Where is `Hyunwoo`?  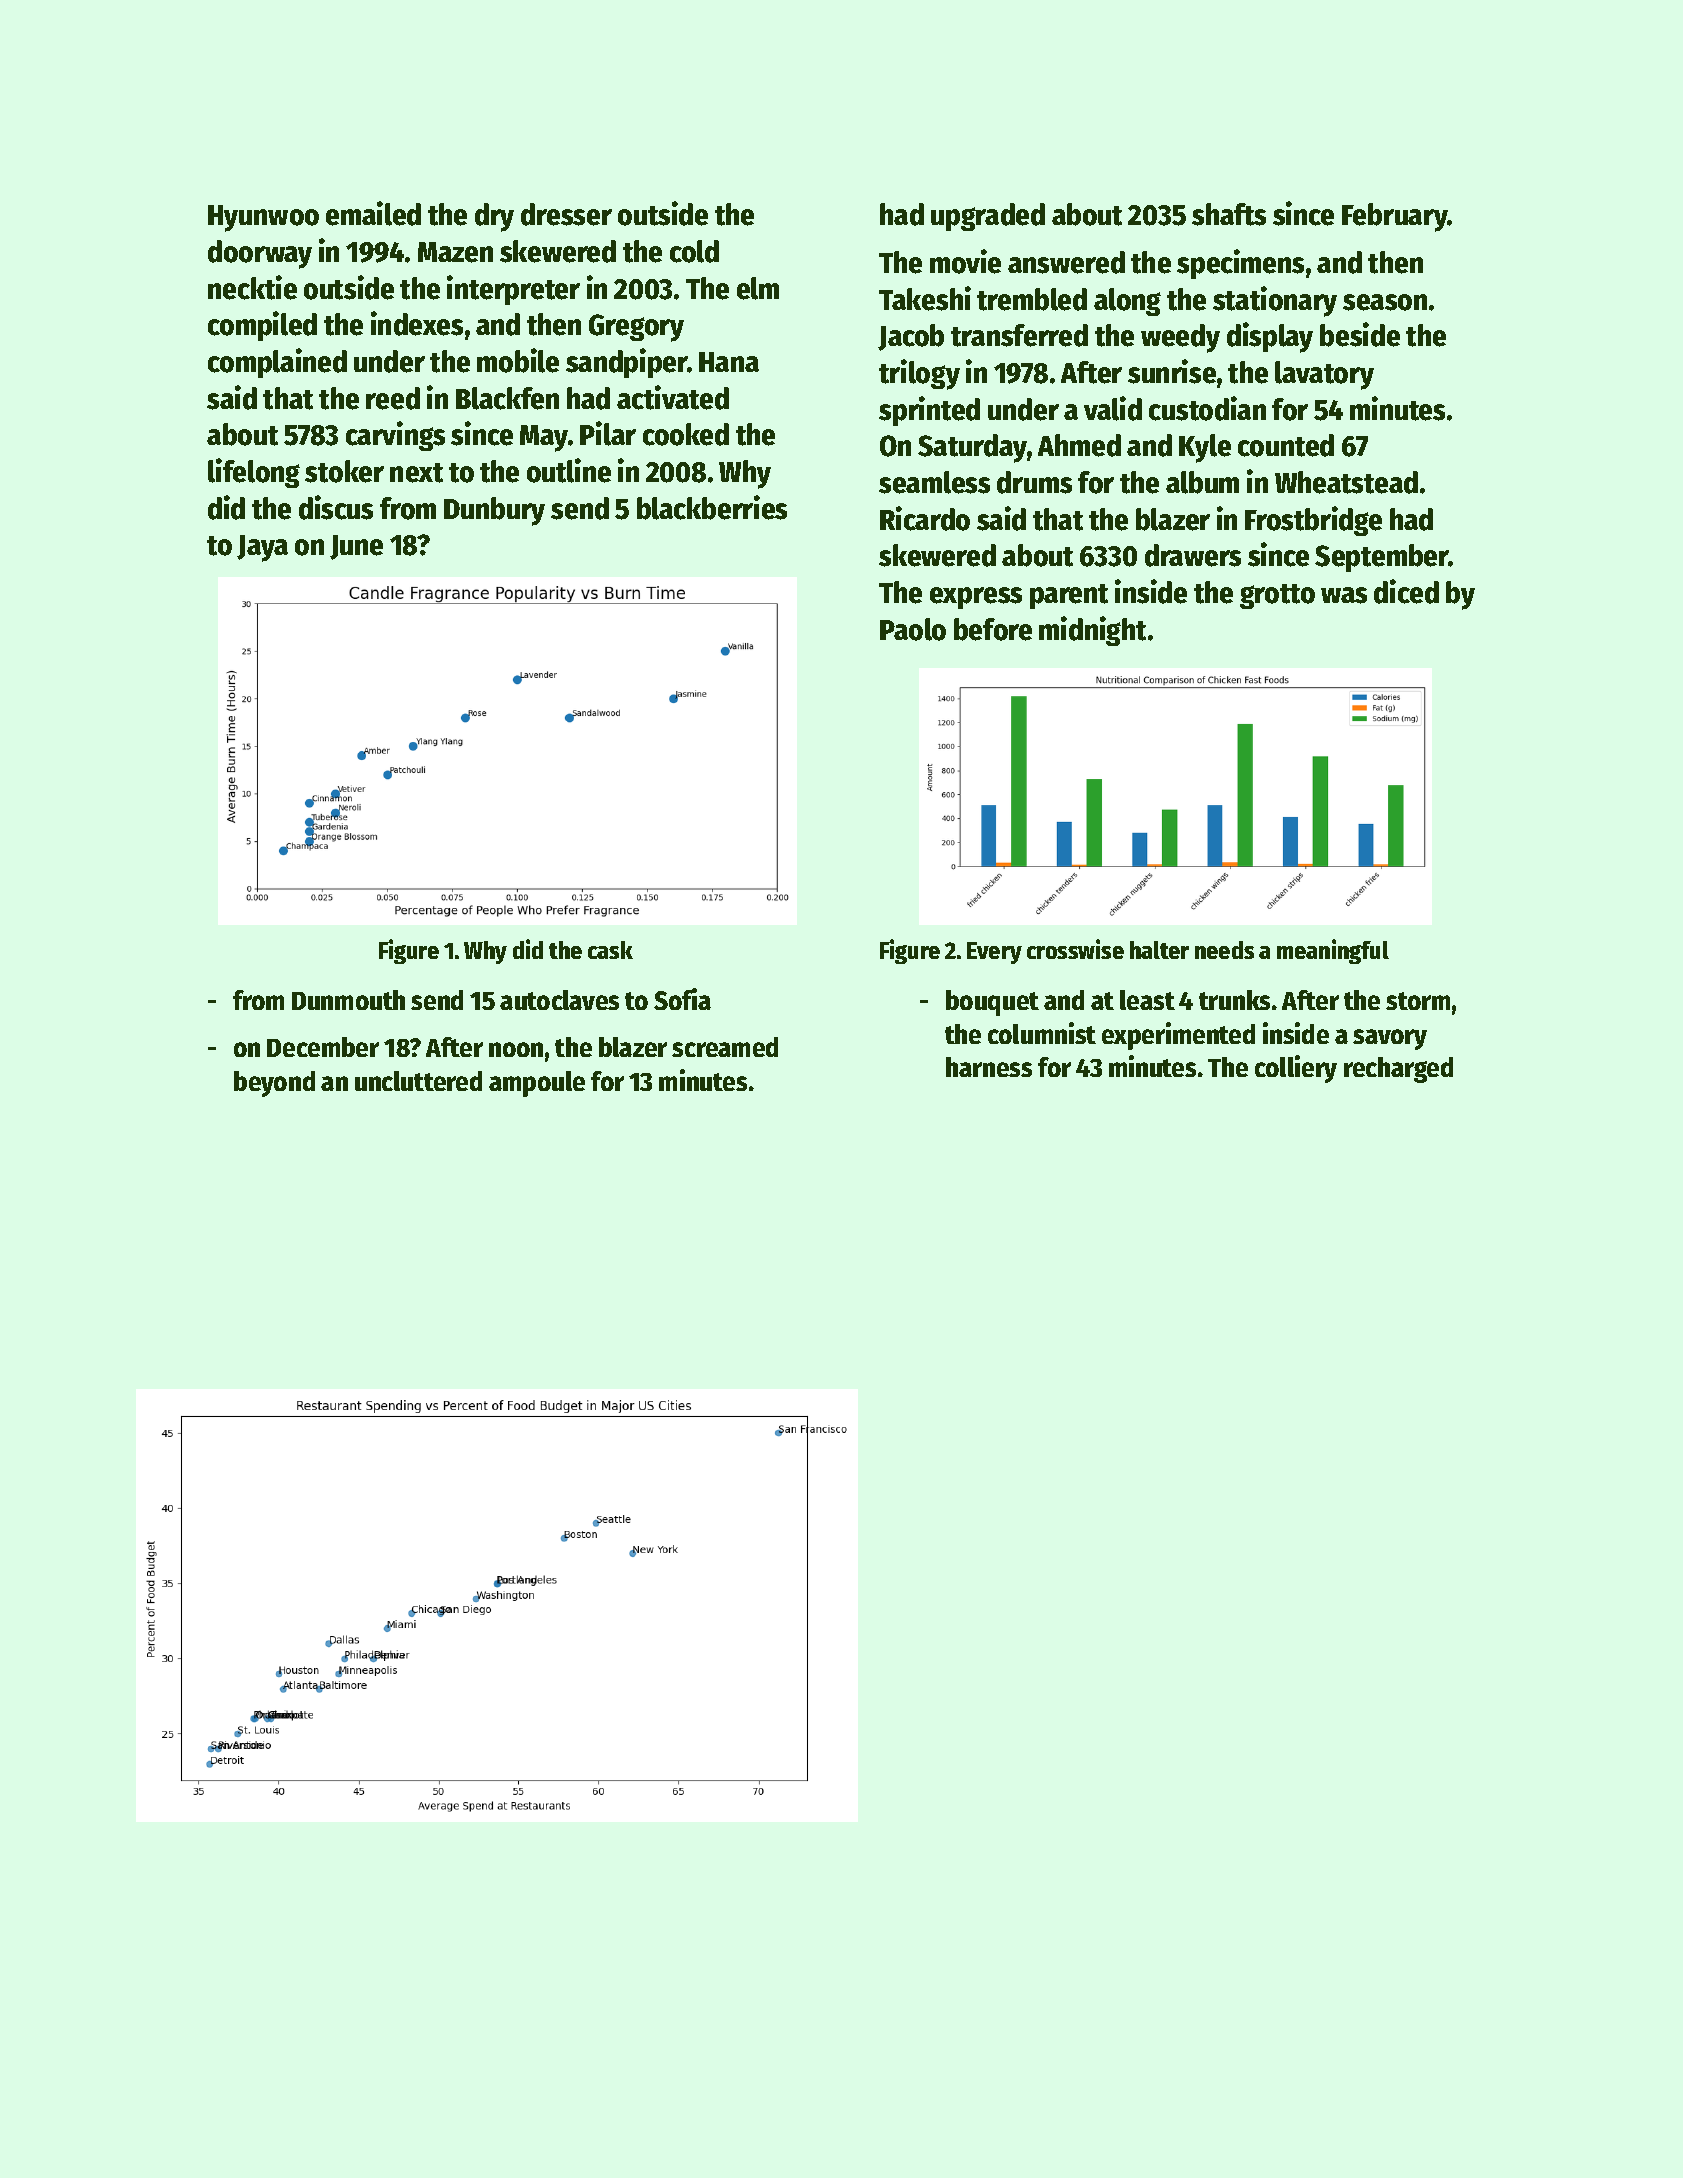 Hyunwoo is located at coordinates (263, 218).
